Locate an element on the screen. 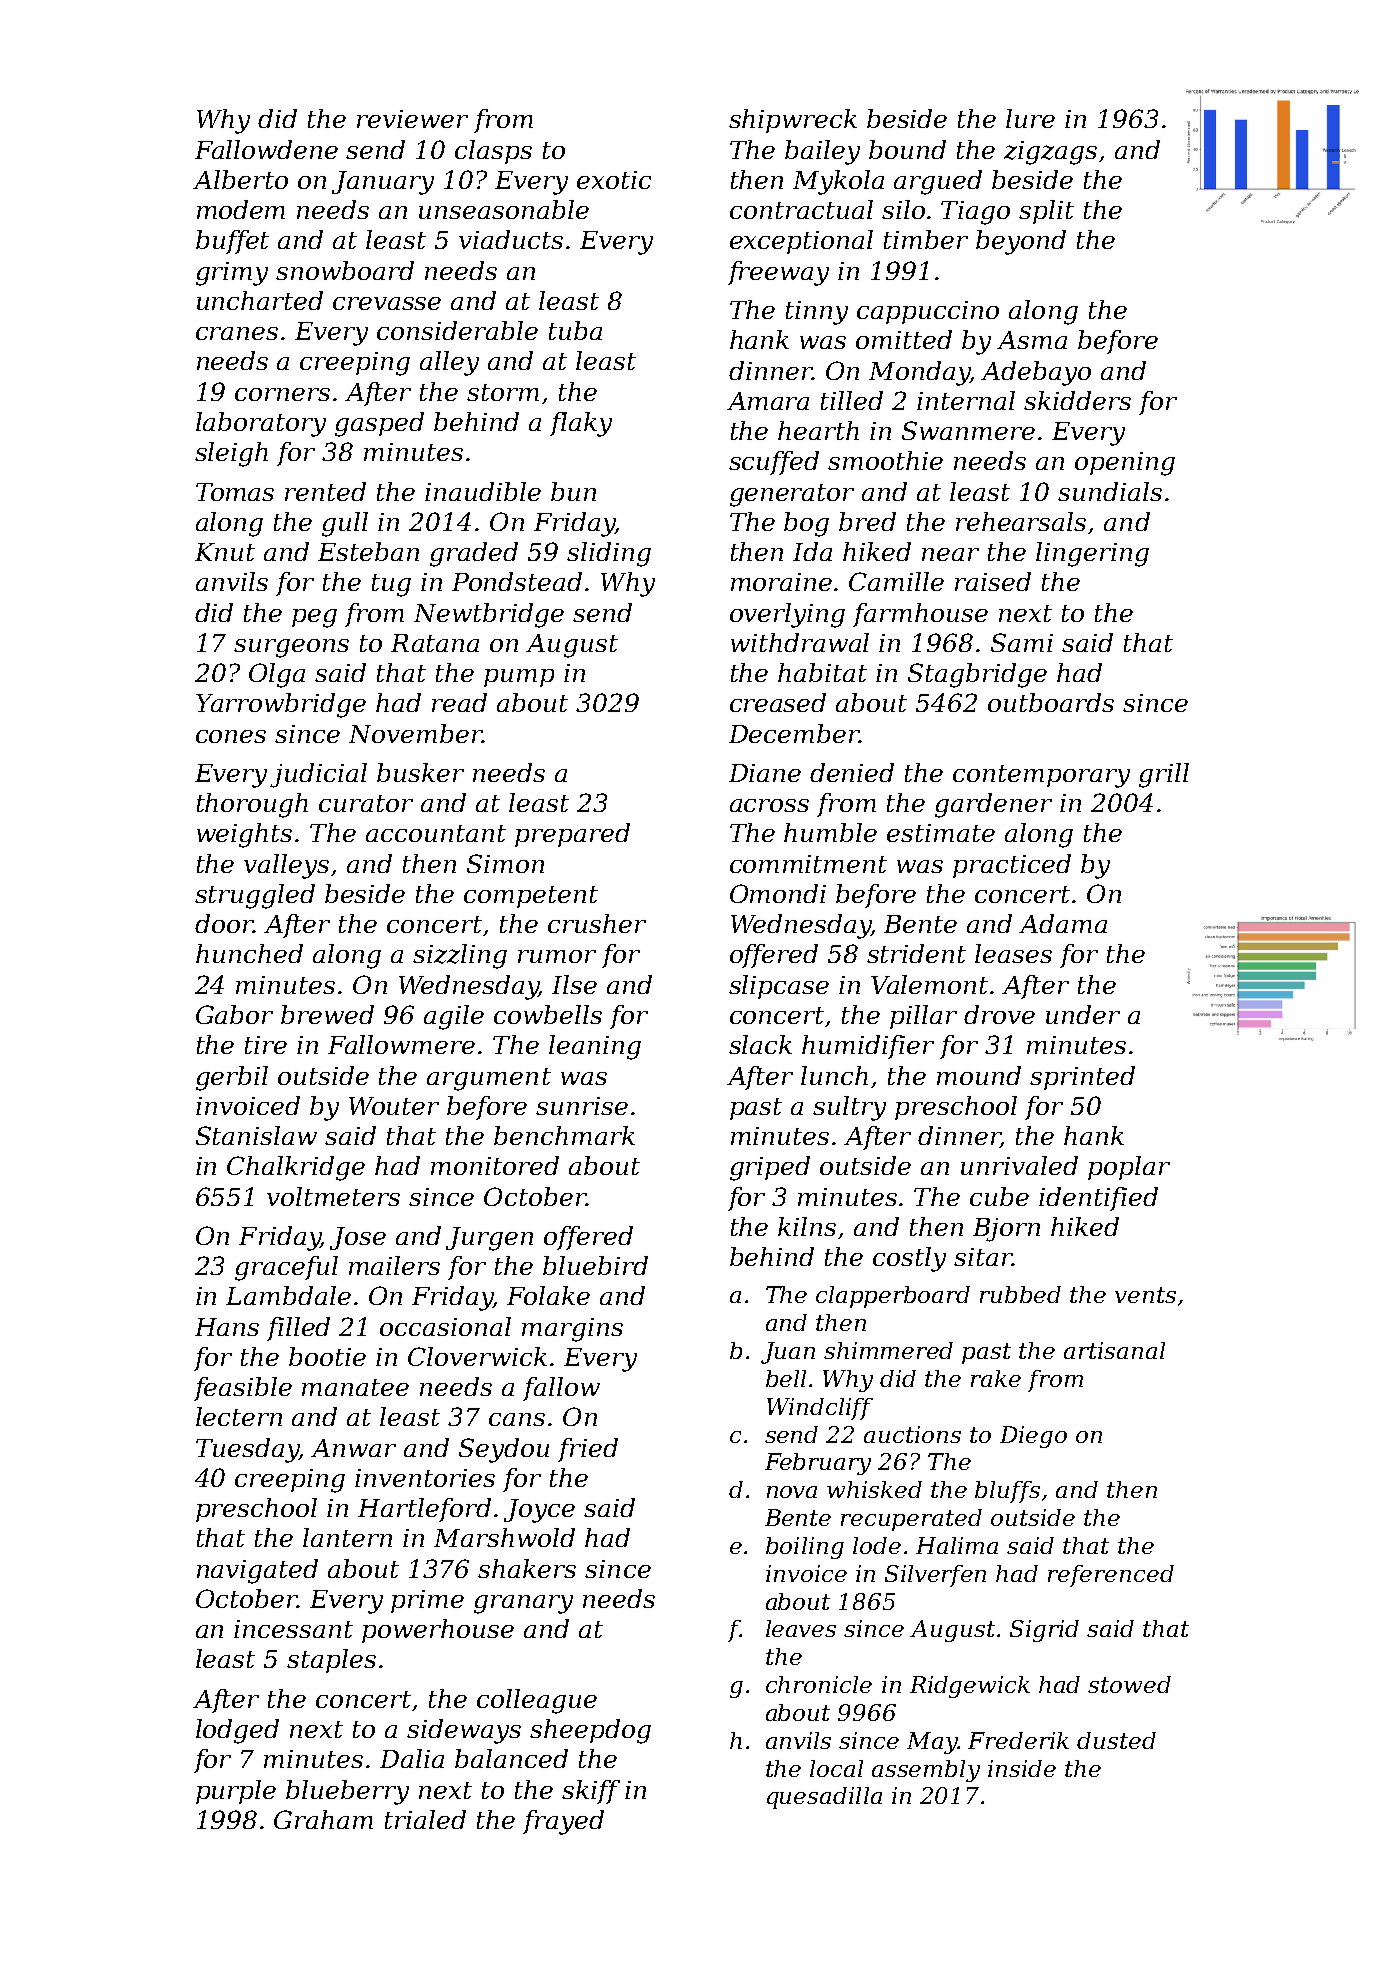  shipwreck is located at coordinates (793, 121).
